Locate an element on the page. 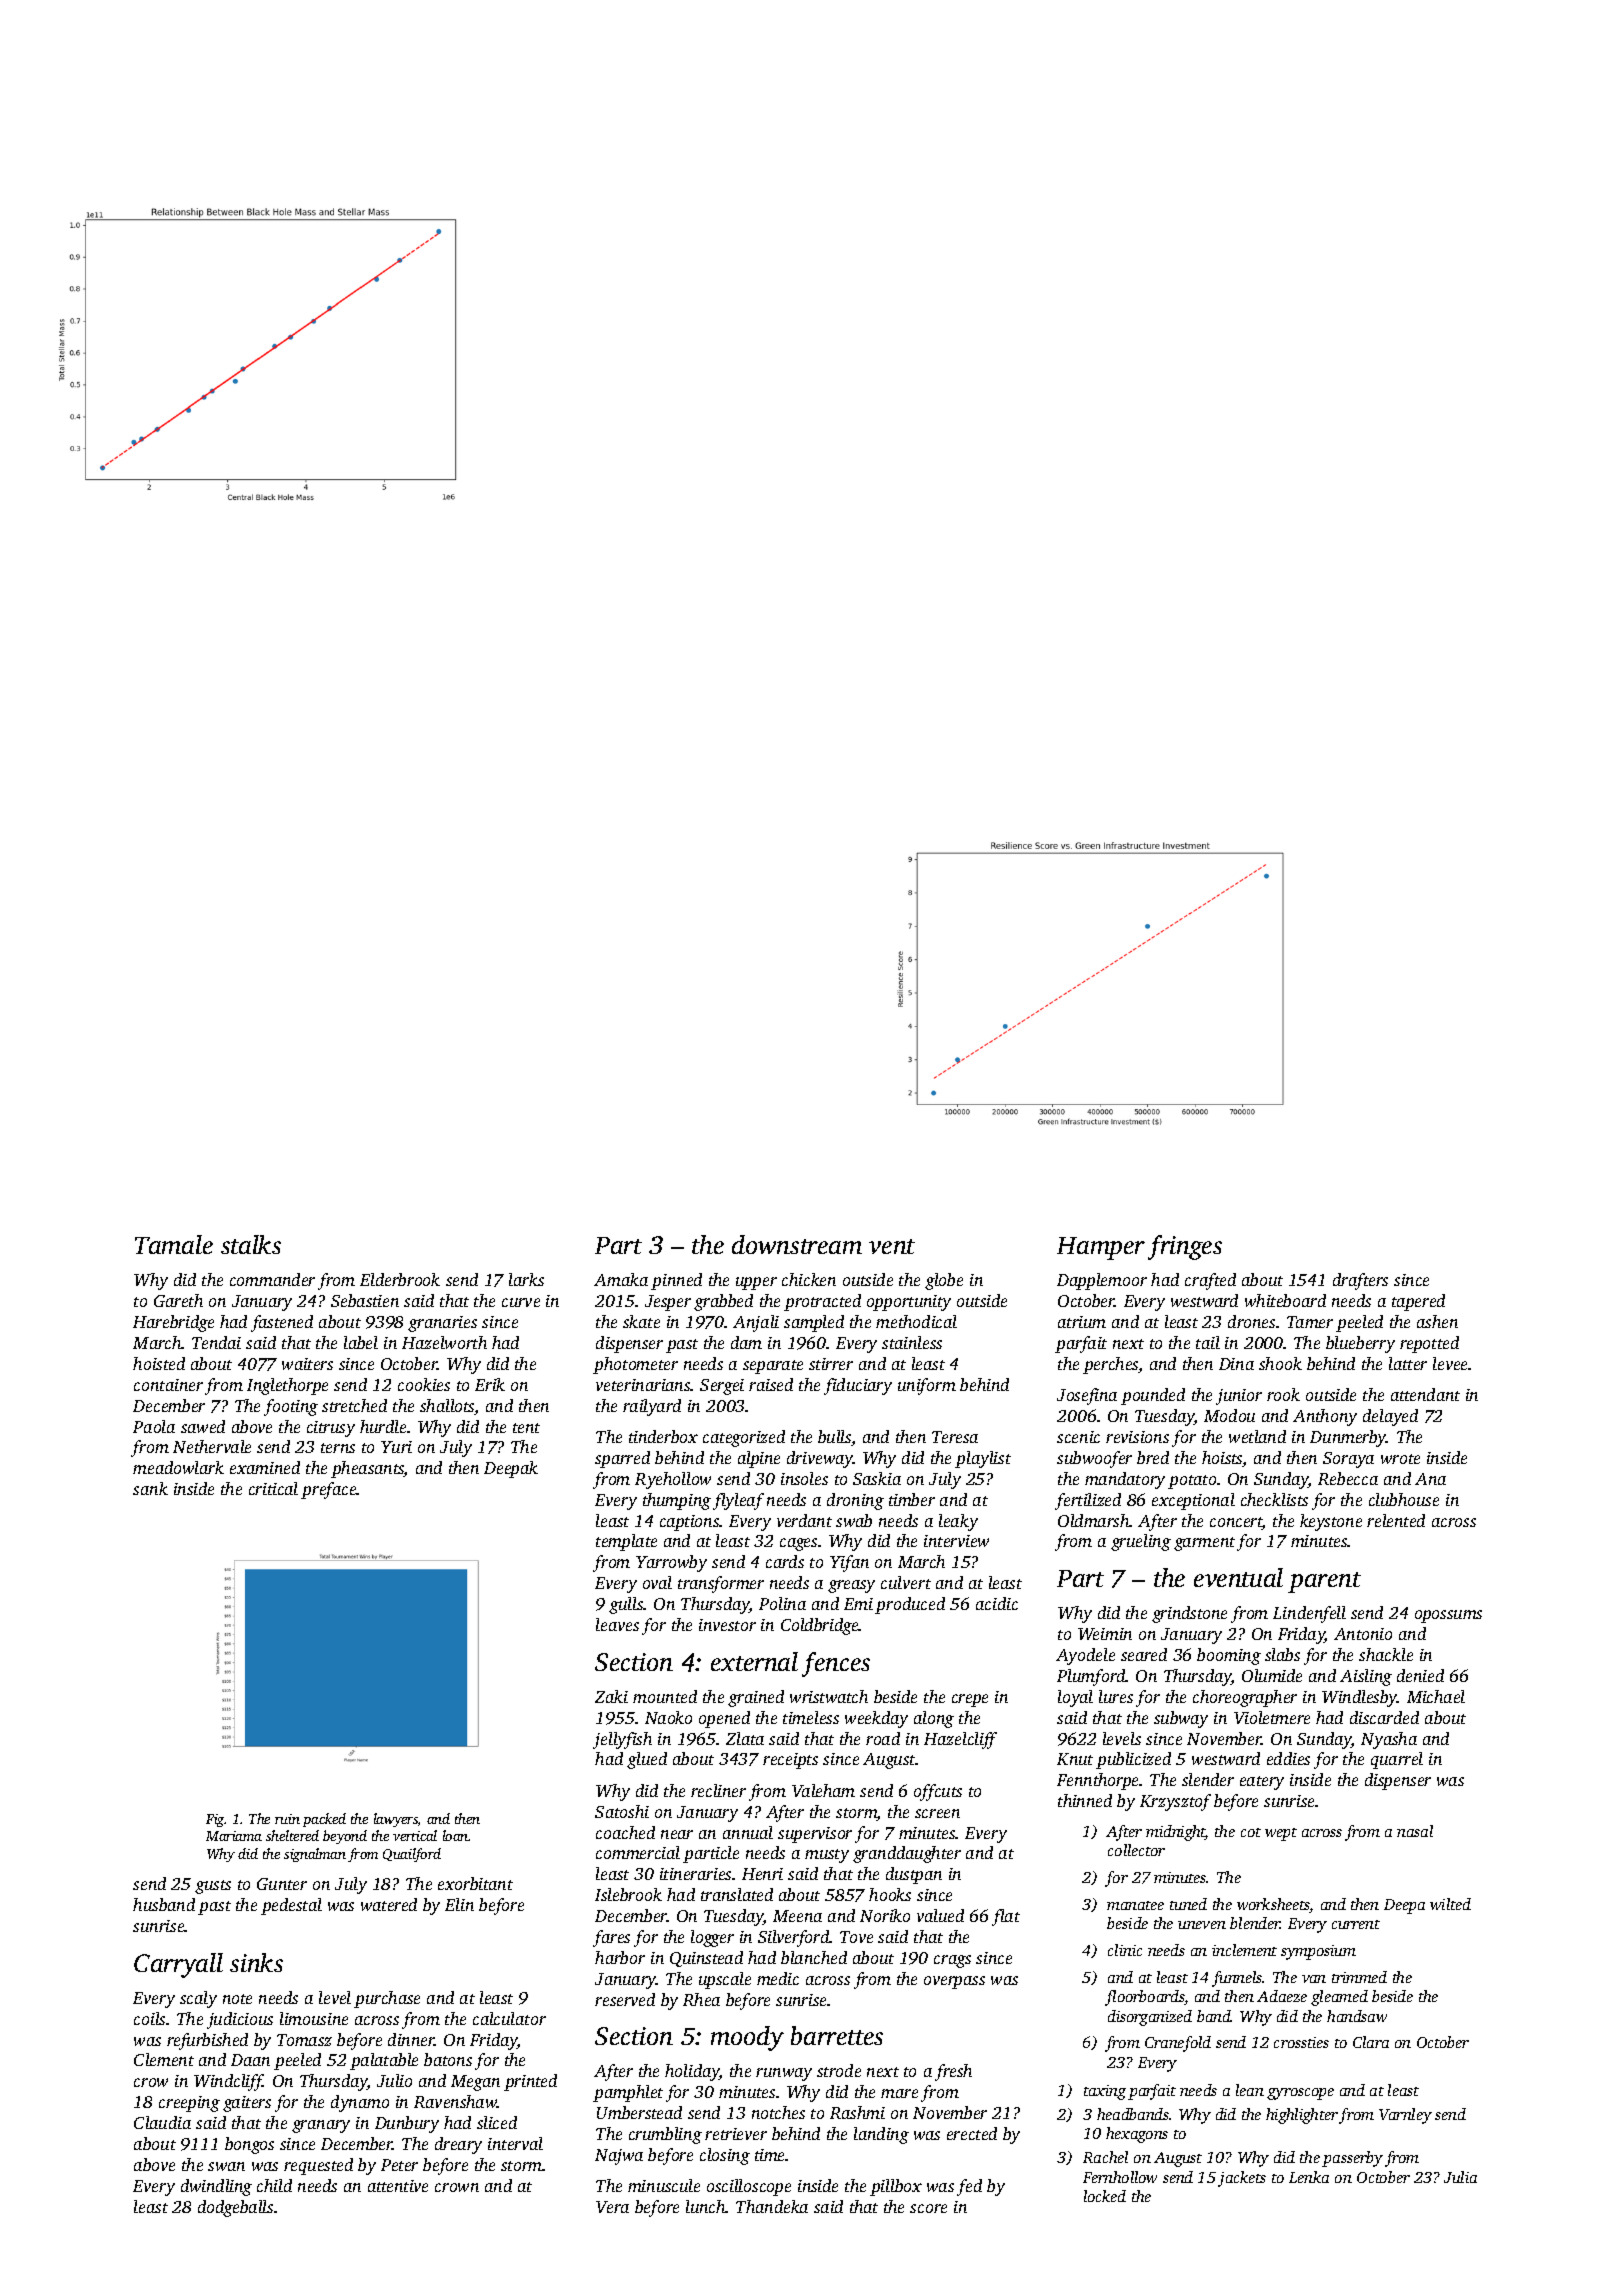 Image resolution: width=1620 pixels, height=2292 pixels. chicken is located at coordinates (809, 1279).
